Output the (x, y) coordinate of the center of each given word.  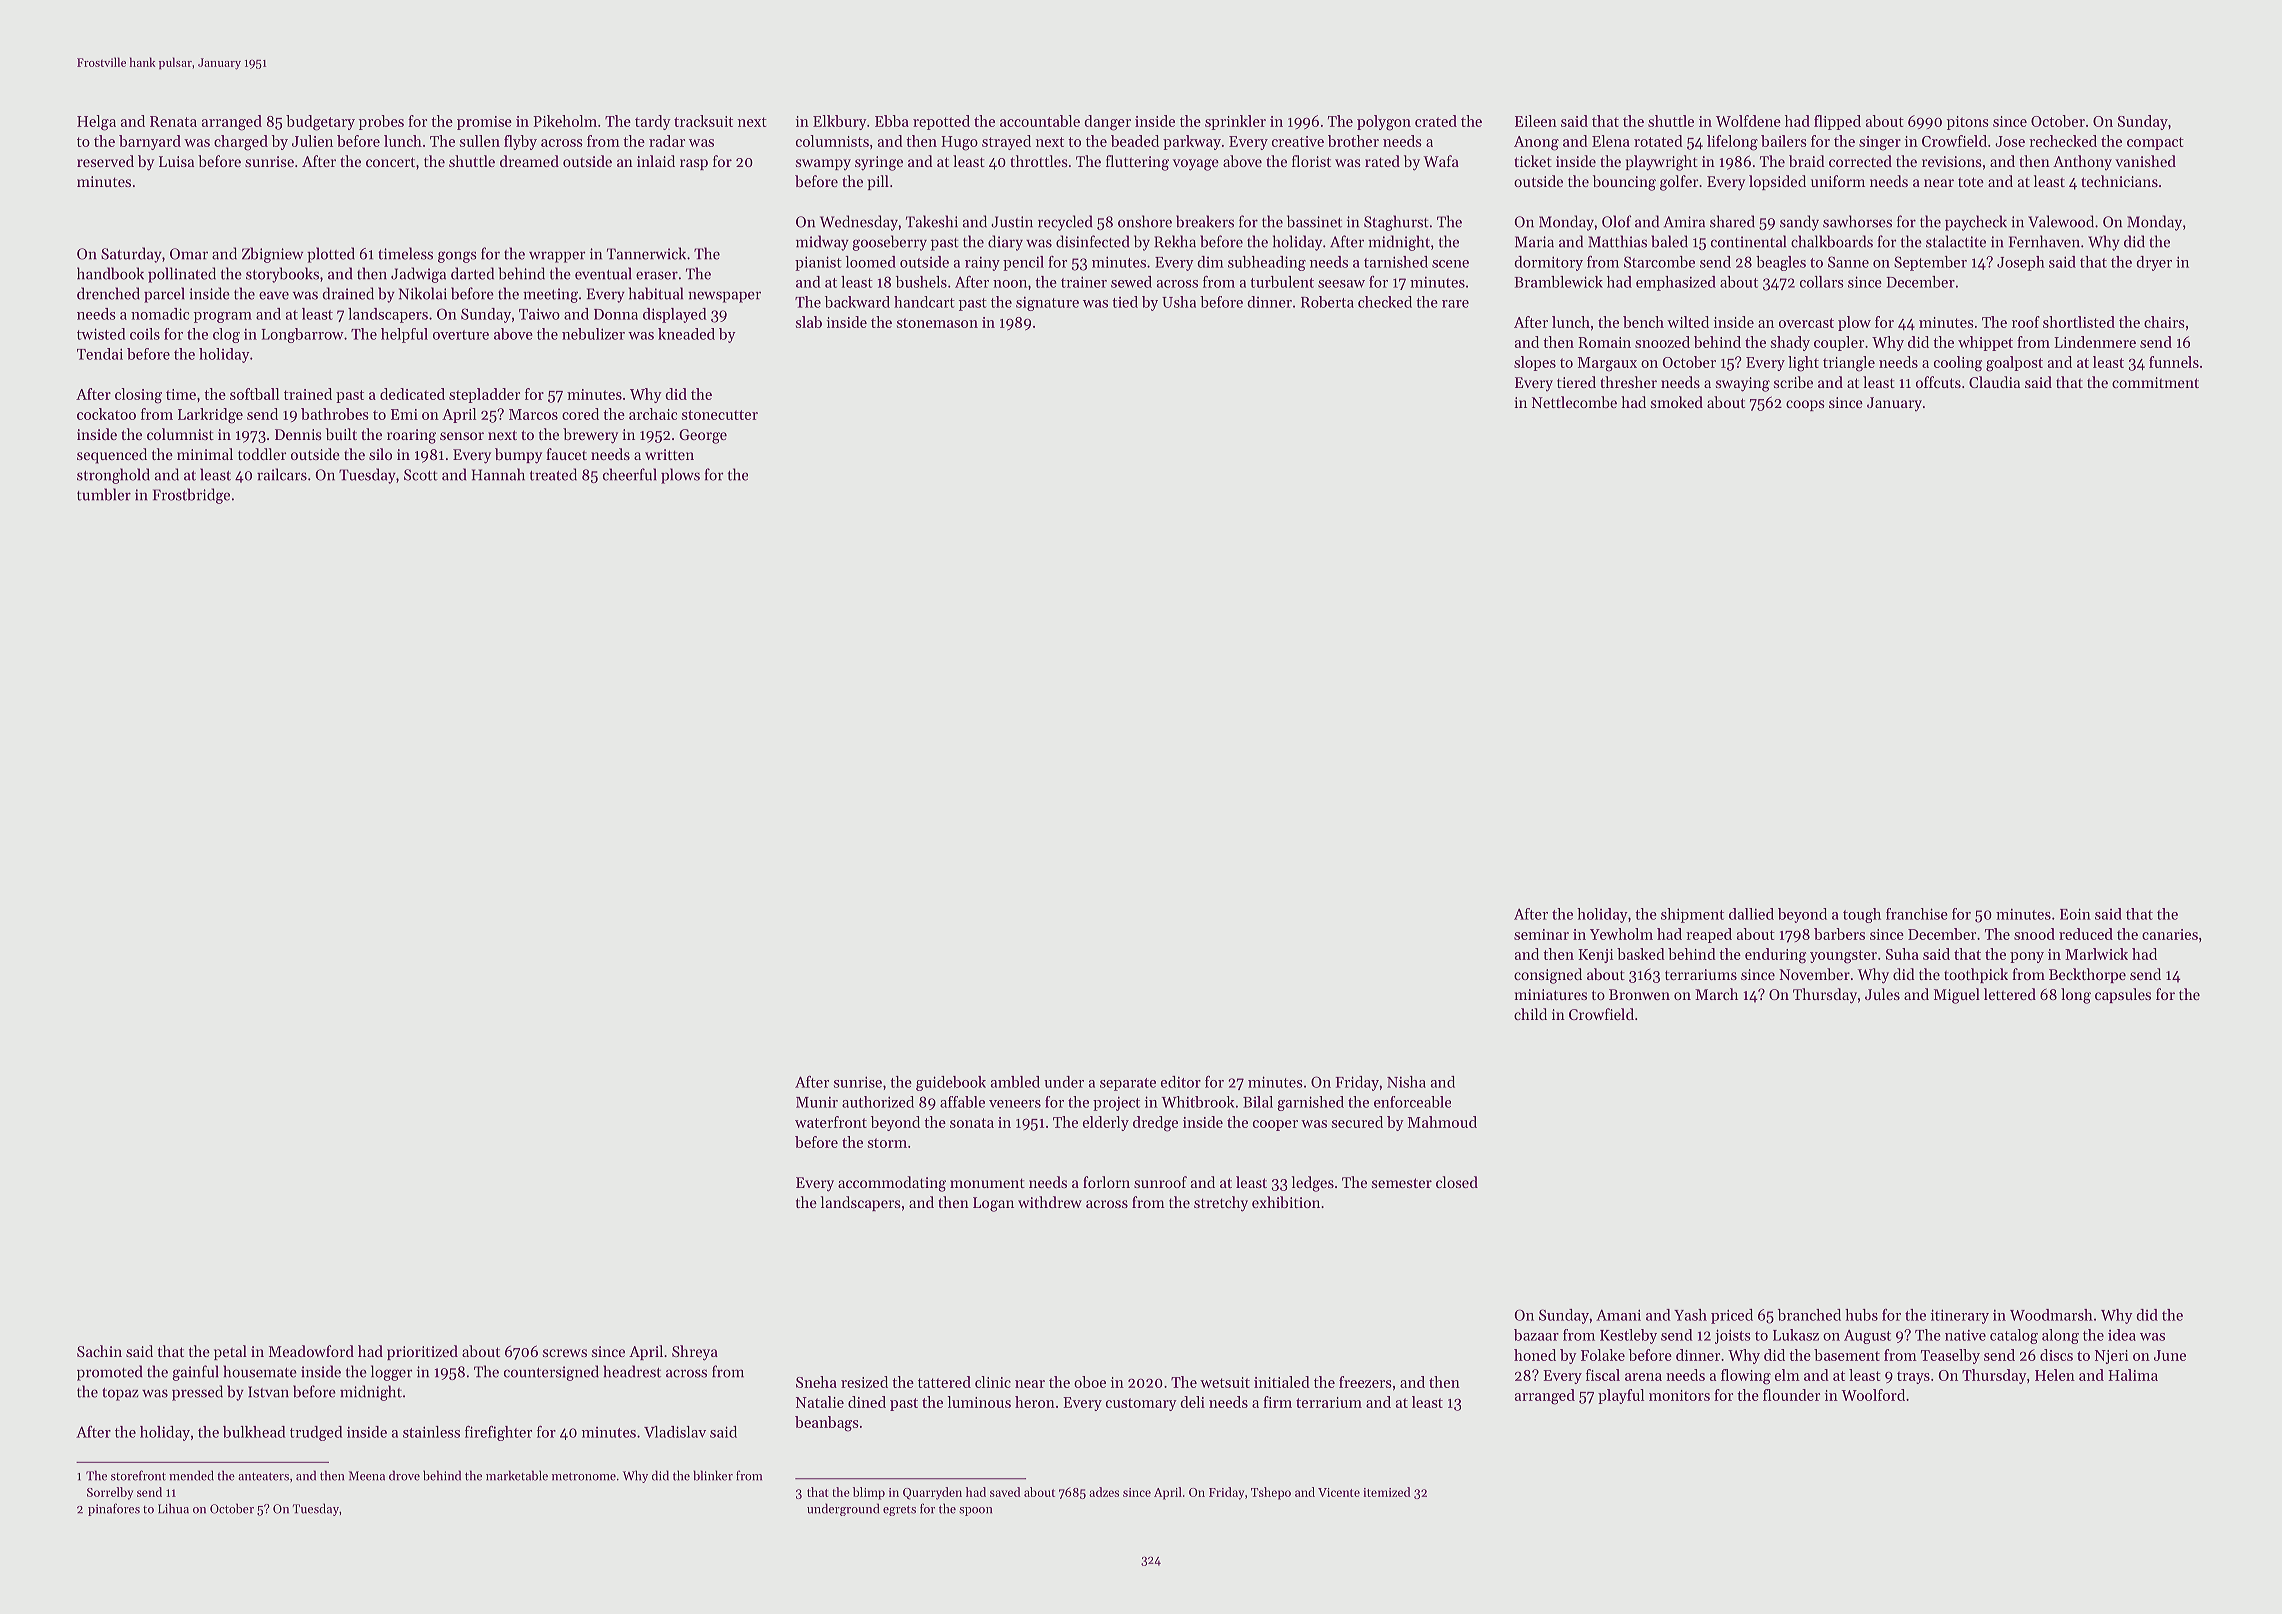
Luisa (176, 161)
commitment (2155, 382)
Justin (1012, 222)
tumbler (104, 494)
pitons (1968, 123)
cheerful (630, 474)
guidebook (951, 1083)
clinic (993, 1382)
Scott (421, 475)
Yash (1690, 1315)
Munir (817, 1102)
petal (230, 1352)
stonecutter (720, 415)
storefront (138, 1475)
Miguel (1957, 996)
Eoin (2075, 914)
